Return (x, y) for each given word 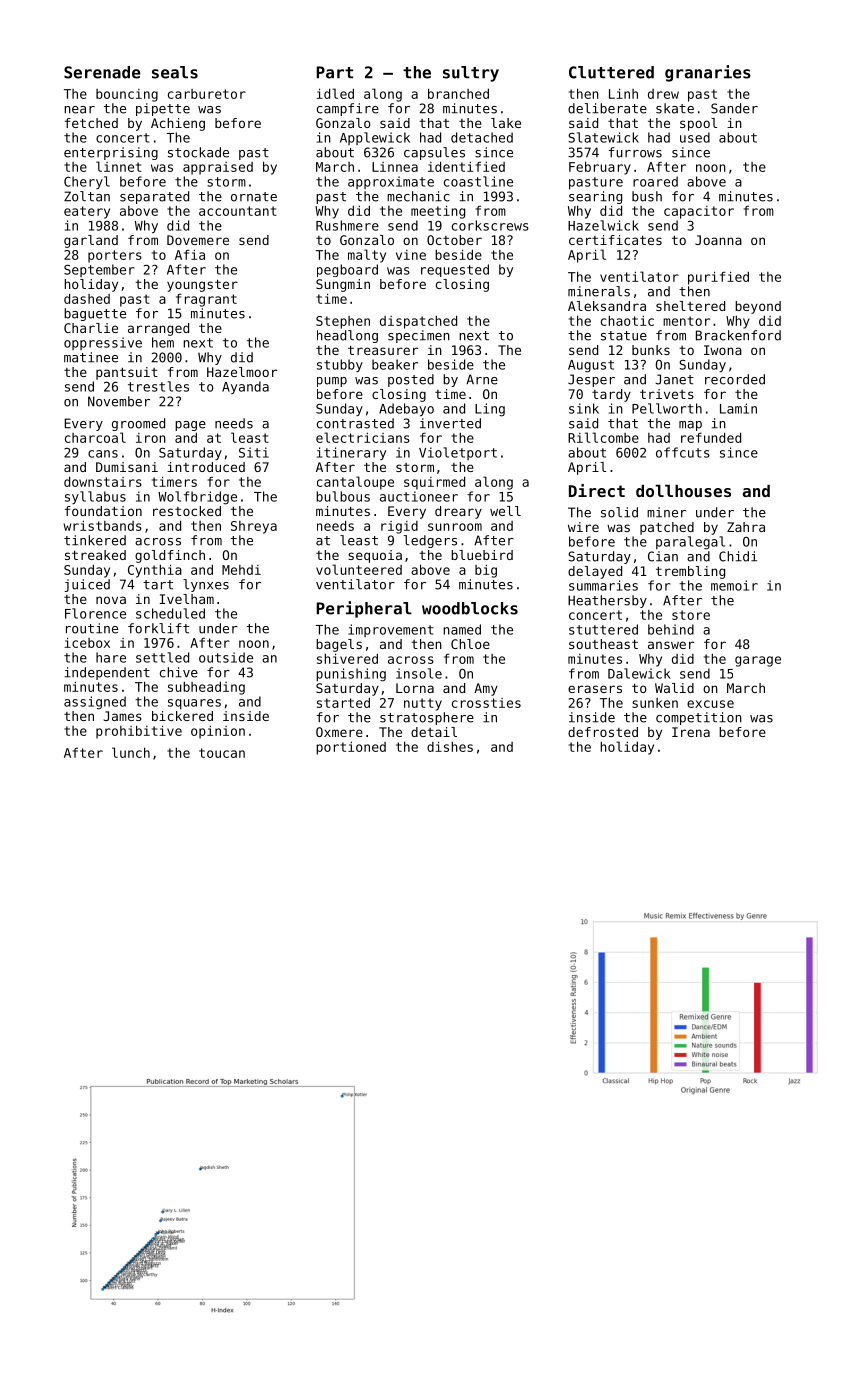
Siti (254, 452)
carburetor (207, 94)
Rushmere (347, 225)
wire (583, 527)
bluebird (482, 555)
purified (718, 278)
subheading (206, 688)
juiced (87, 585)
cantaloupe (355, 483)
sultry (471, 74)
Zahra (746, 527)
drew (663, 94)
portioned (351, 748)
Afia (190, 254)
